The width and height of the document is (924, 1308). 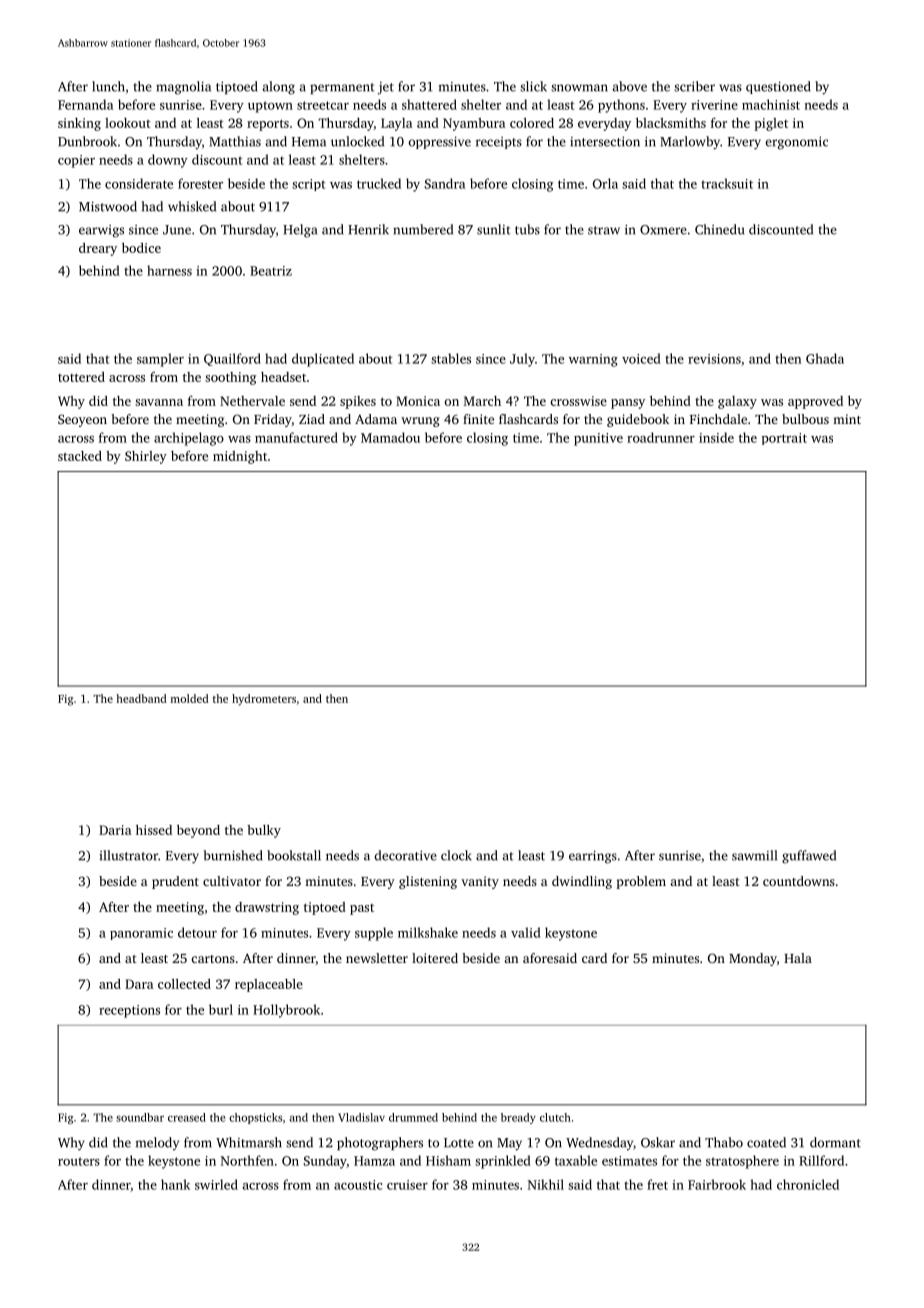 What do you see at coordinates (714, 359) in the document?
I see `revisions` at bounding box center [714, 359].
